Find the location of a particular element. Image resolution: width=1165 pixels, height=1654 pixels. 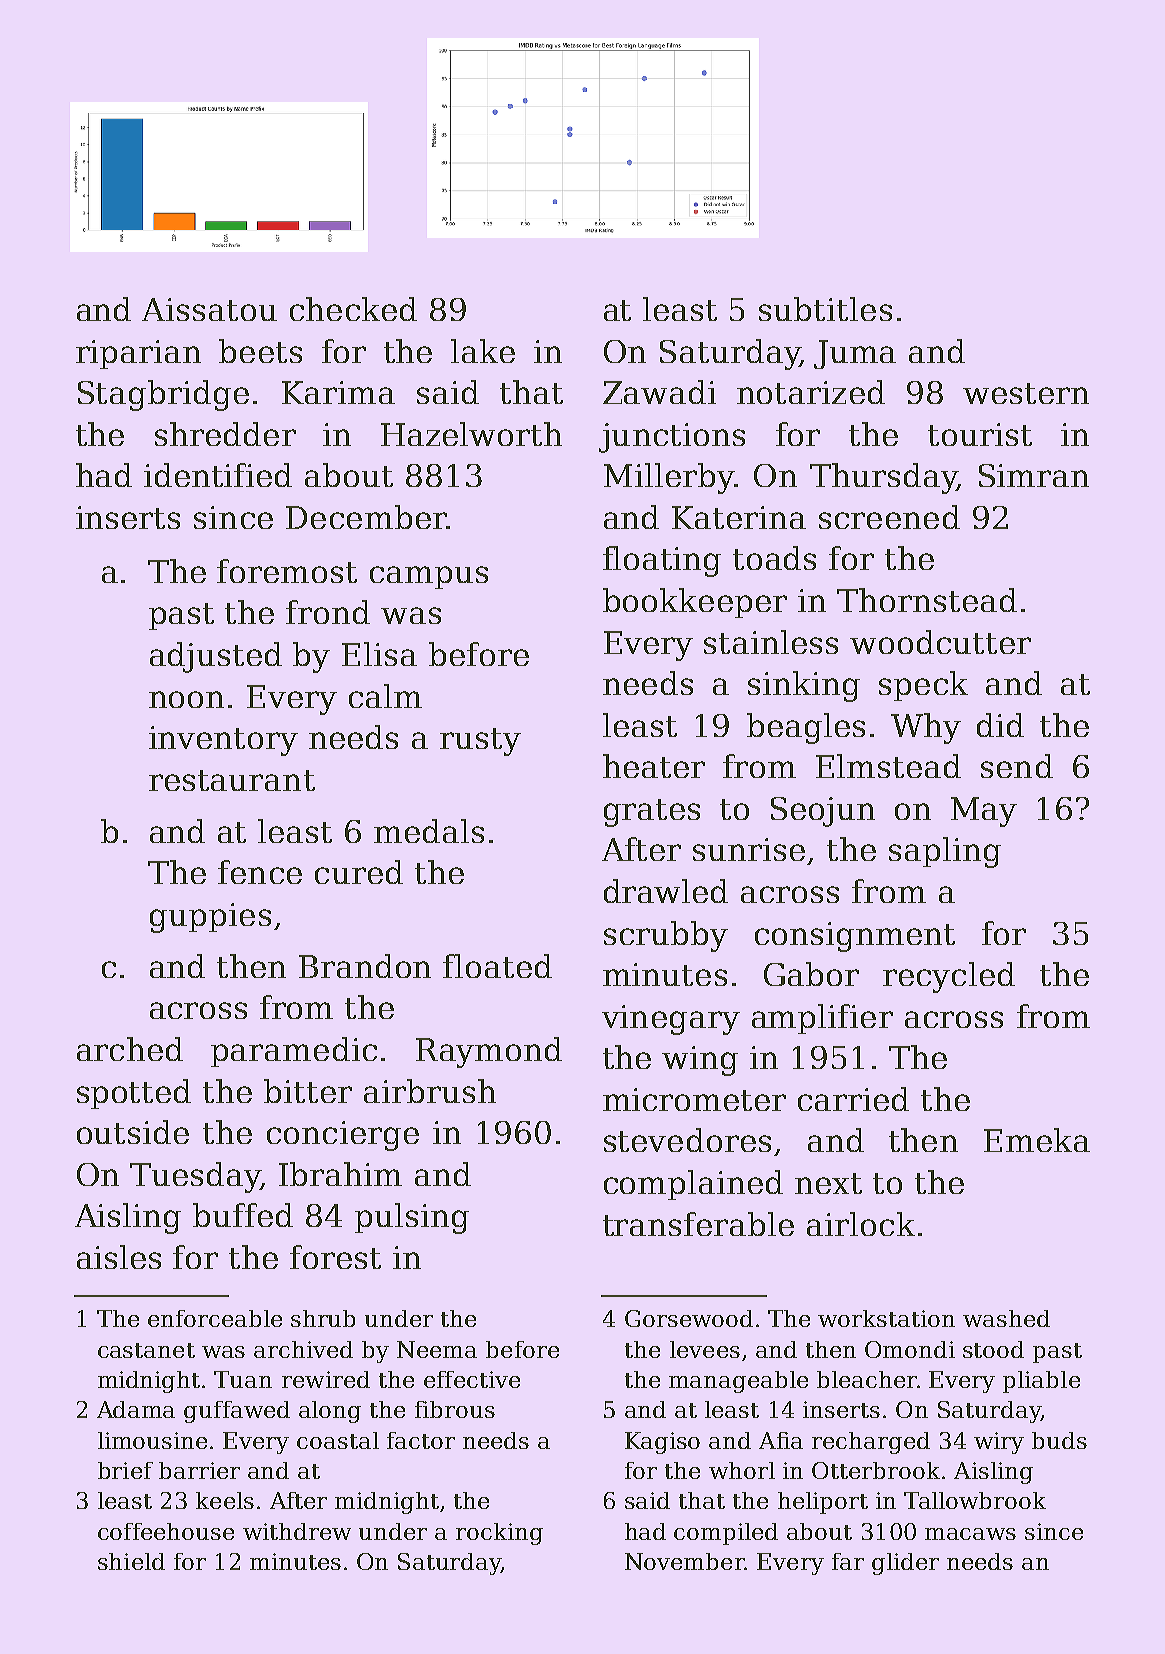

washed is located at coordinates (1006, 1318).
